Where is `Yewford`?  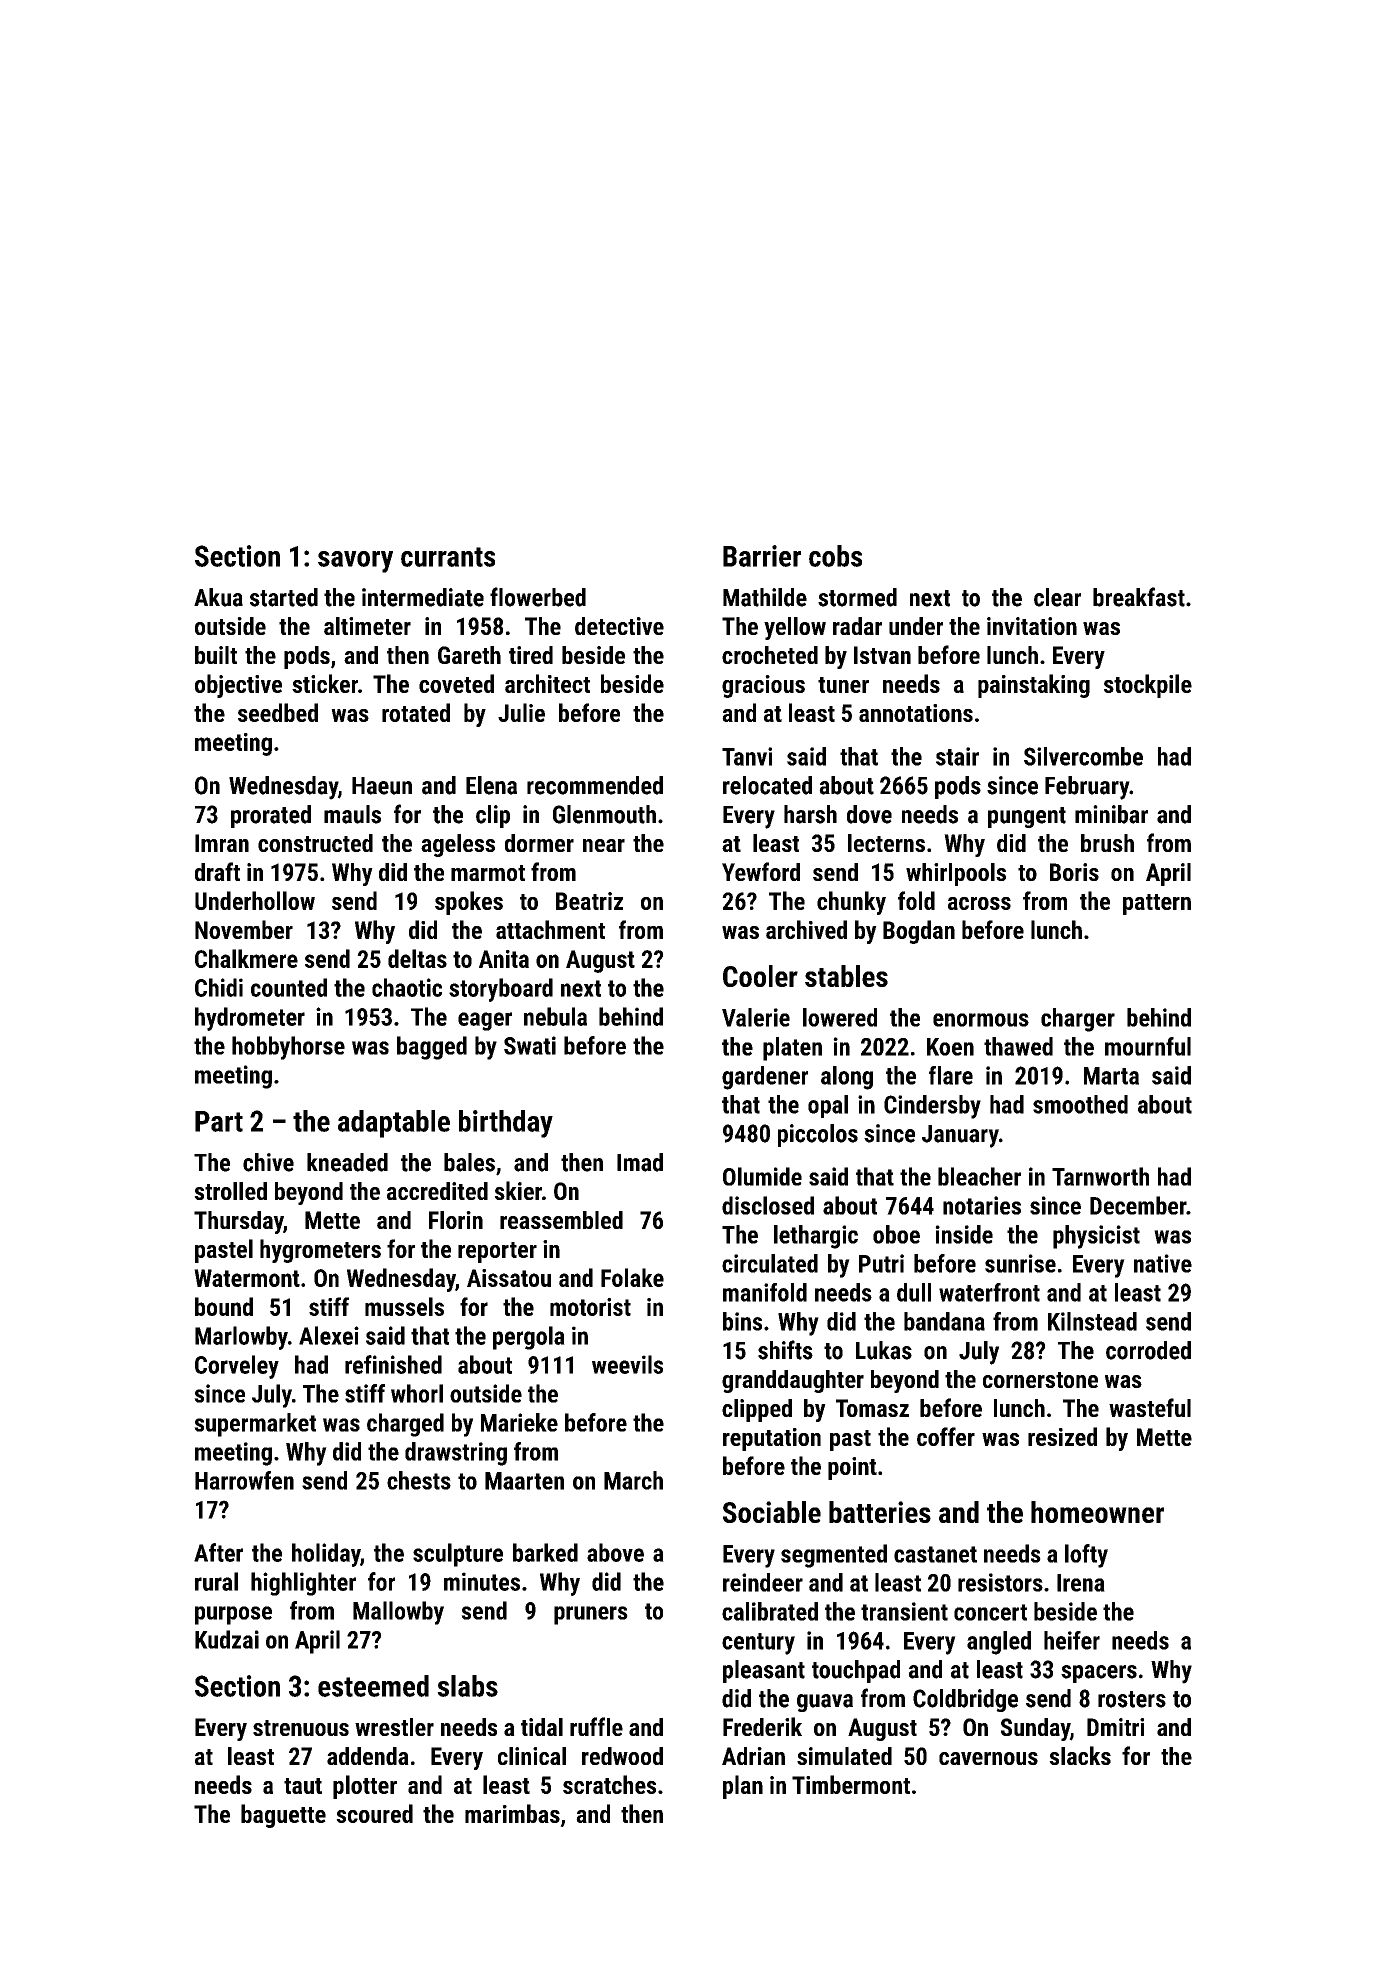
Yewford is located at coordinates (761, 871).
